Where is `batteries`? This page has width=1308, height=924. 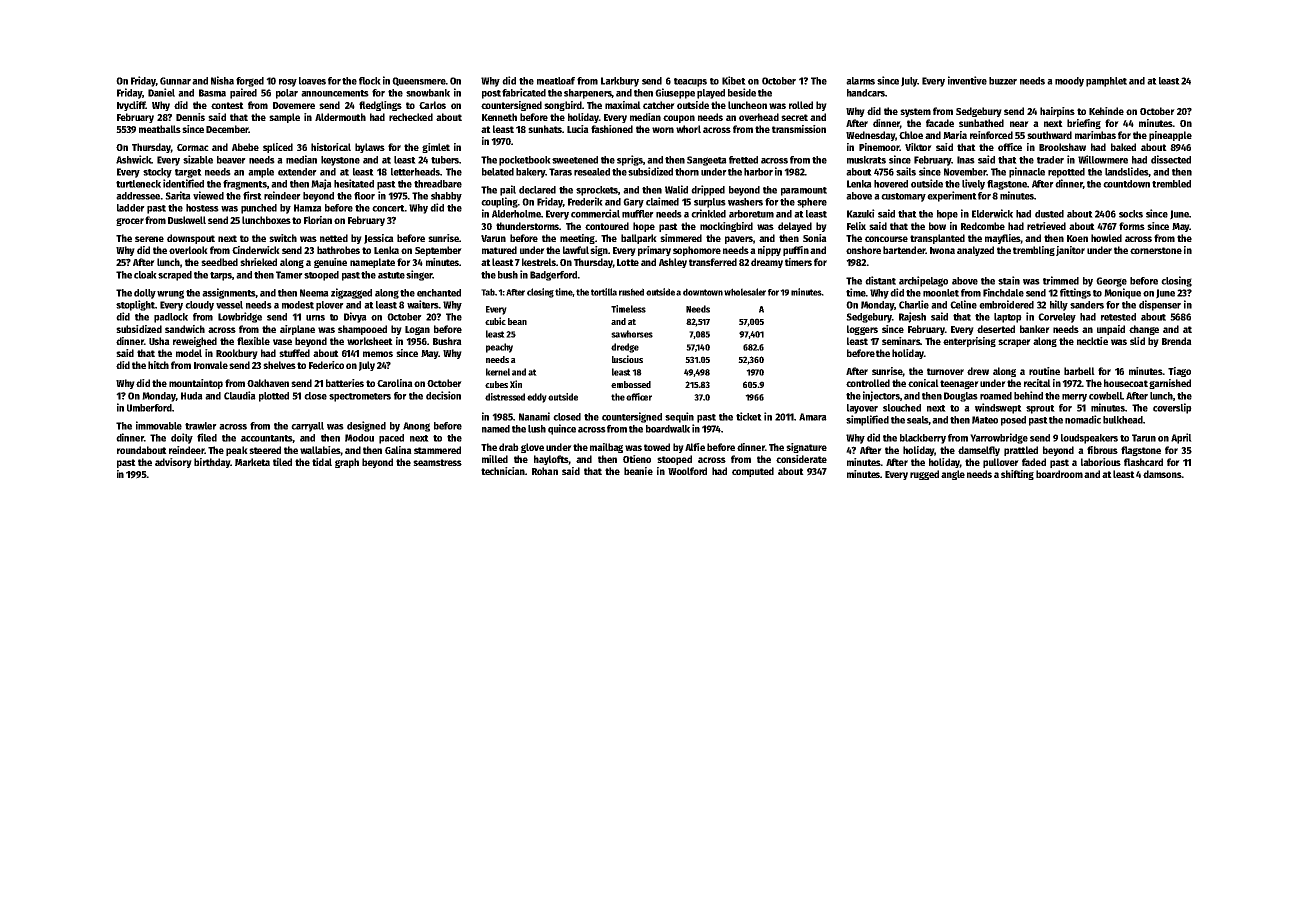
batteries is located at coordinates (345, 383).
